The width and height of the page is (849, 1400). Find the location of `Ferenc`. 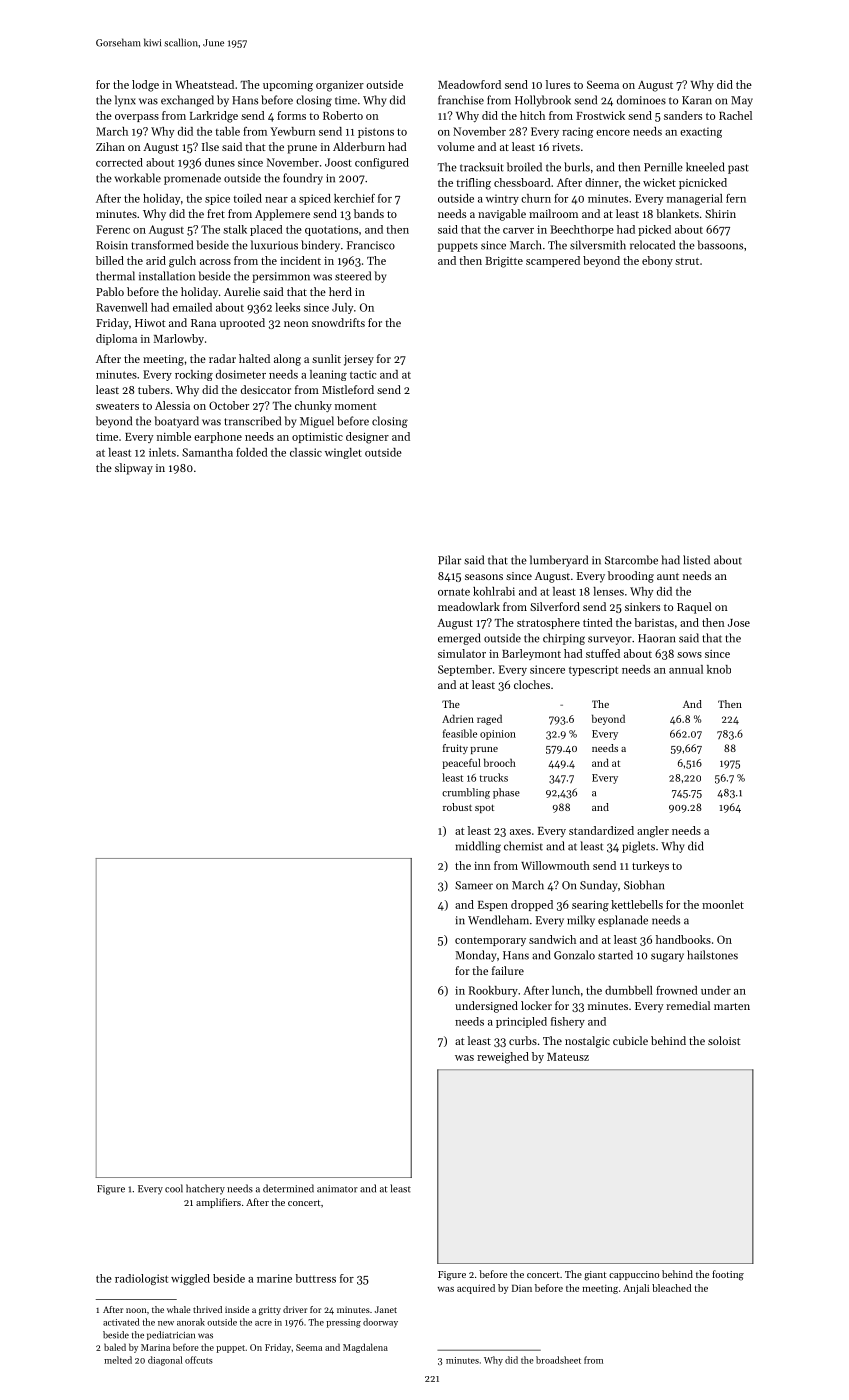

Ferenc is located at coordinates (113, 229).
